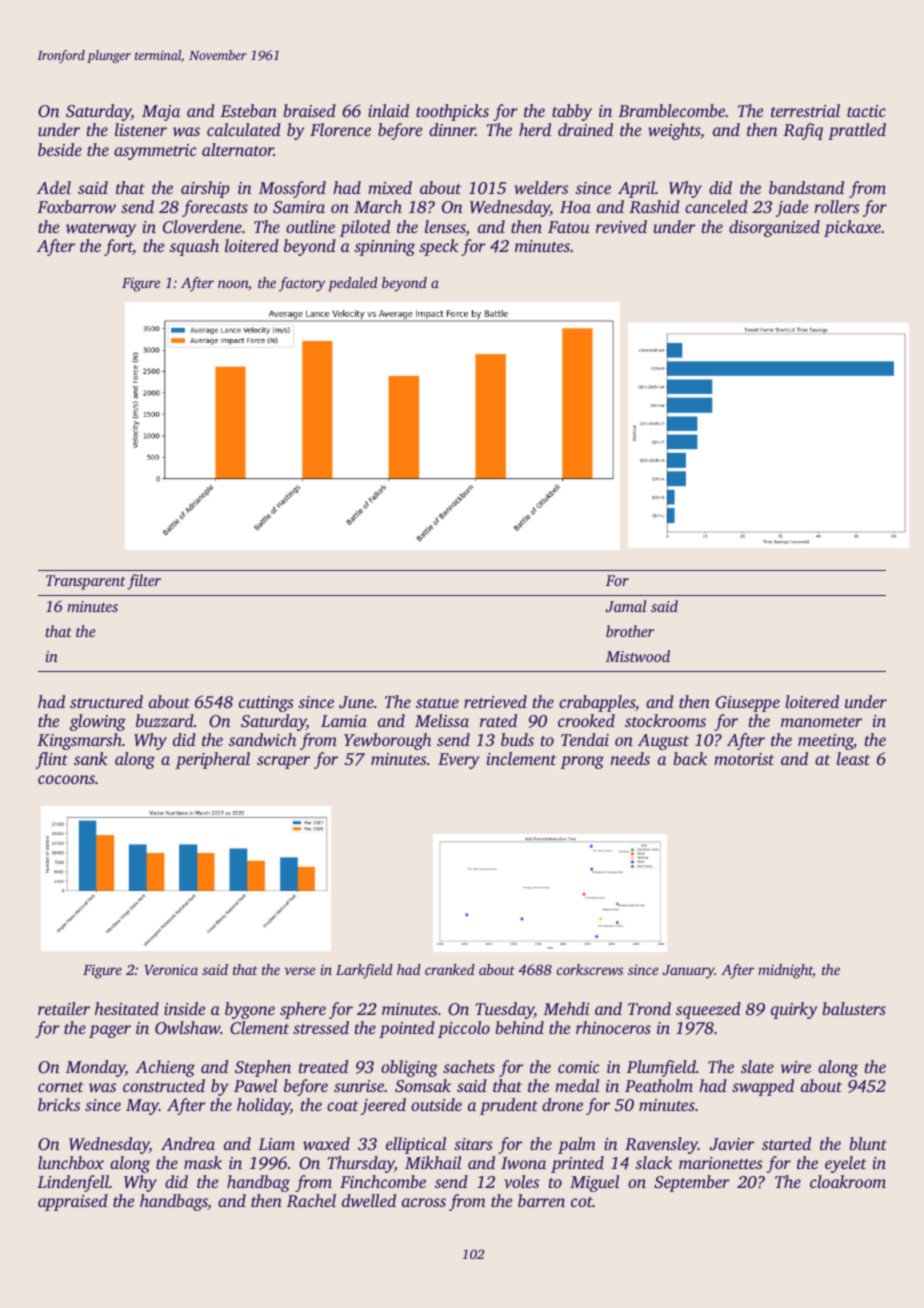 The image size is (924, 1308). What do you see at coordinates (364, 971) in the image?
I see `Larkfield` at bounding box center [364, 971].
